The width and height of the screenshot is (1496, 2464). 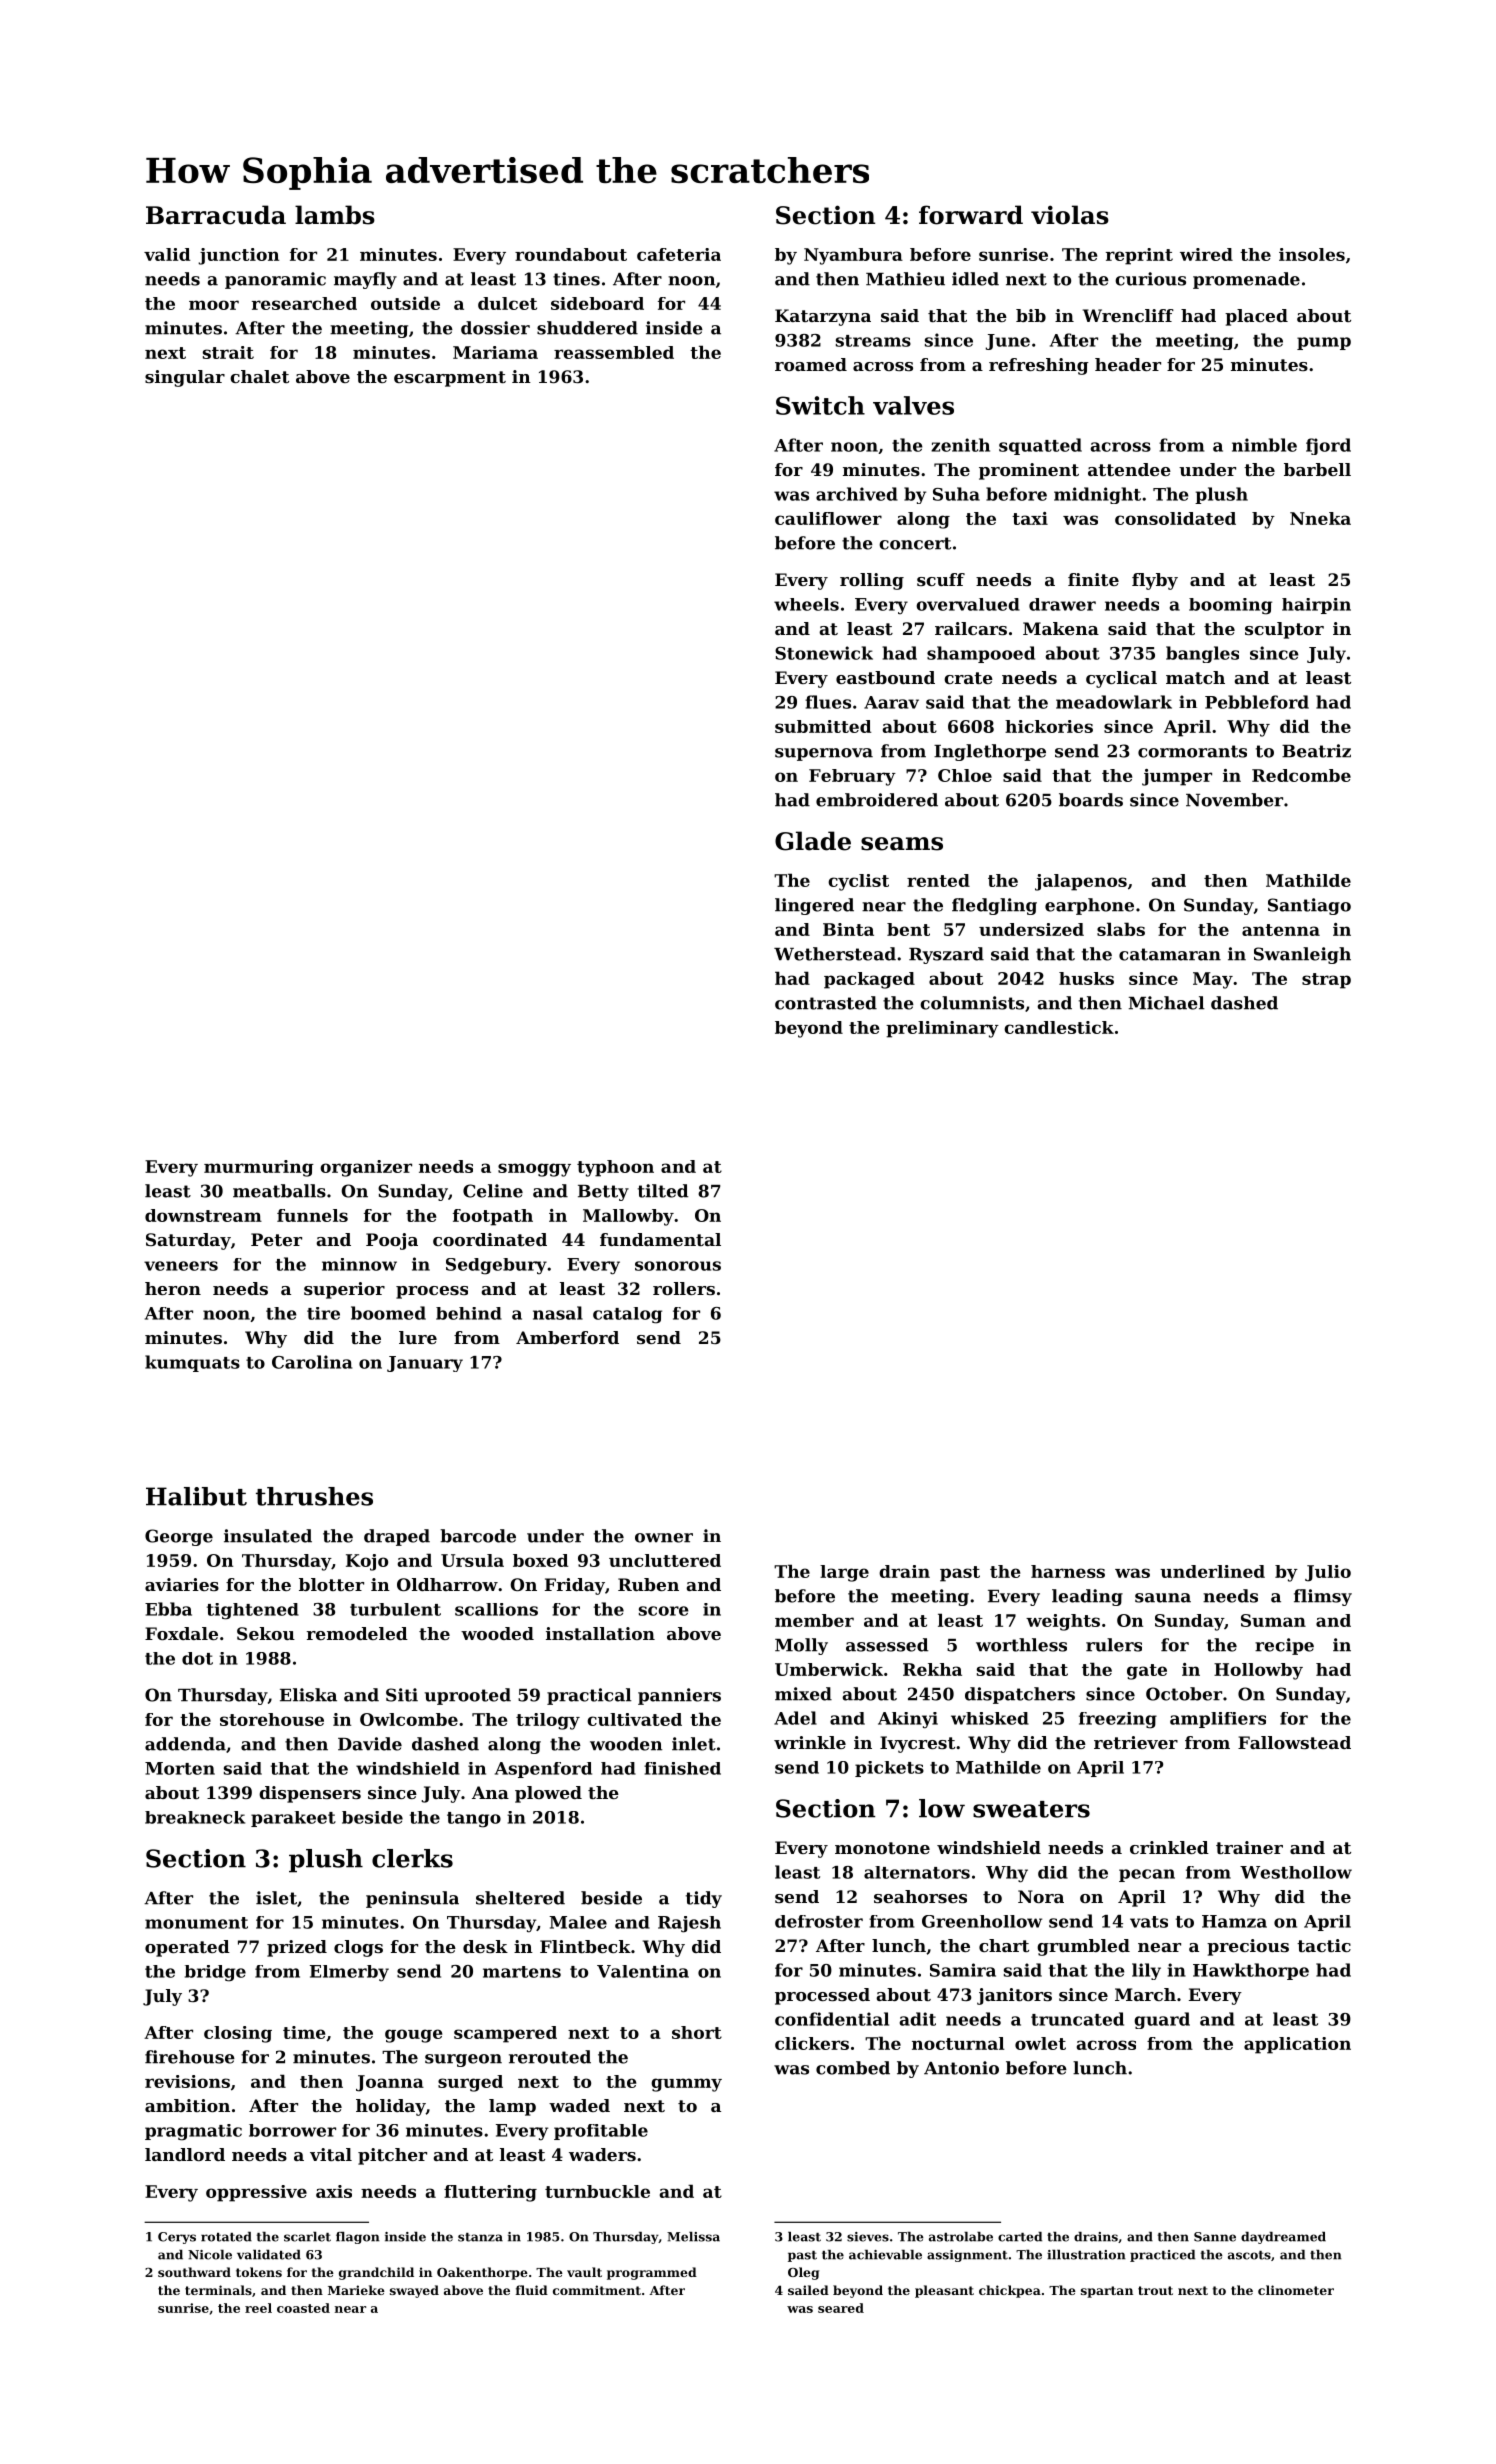 What do you see at coordinates (1326, 981) in the screenshot?
I see `strap` at bounding box center [1326, 981].
